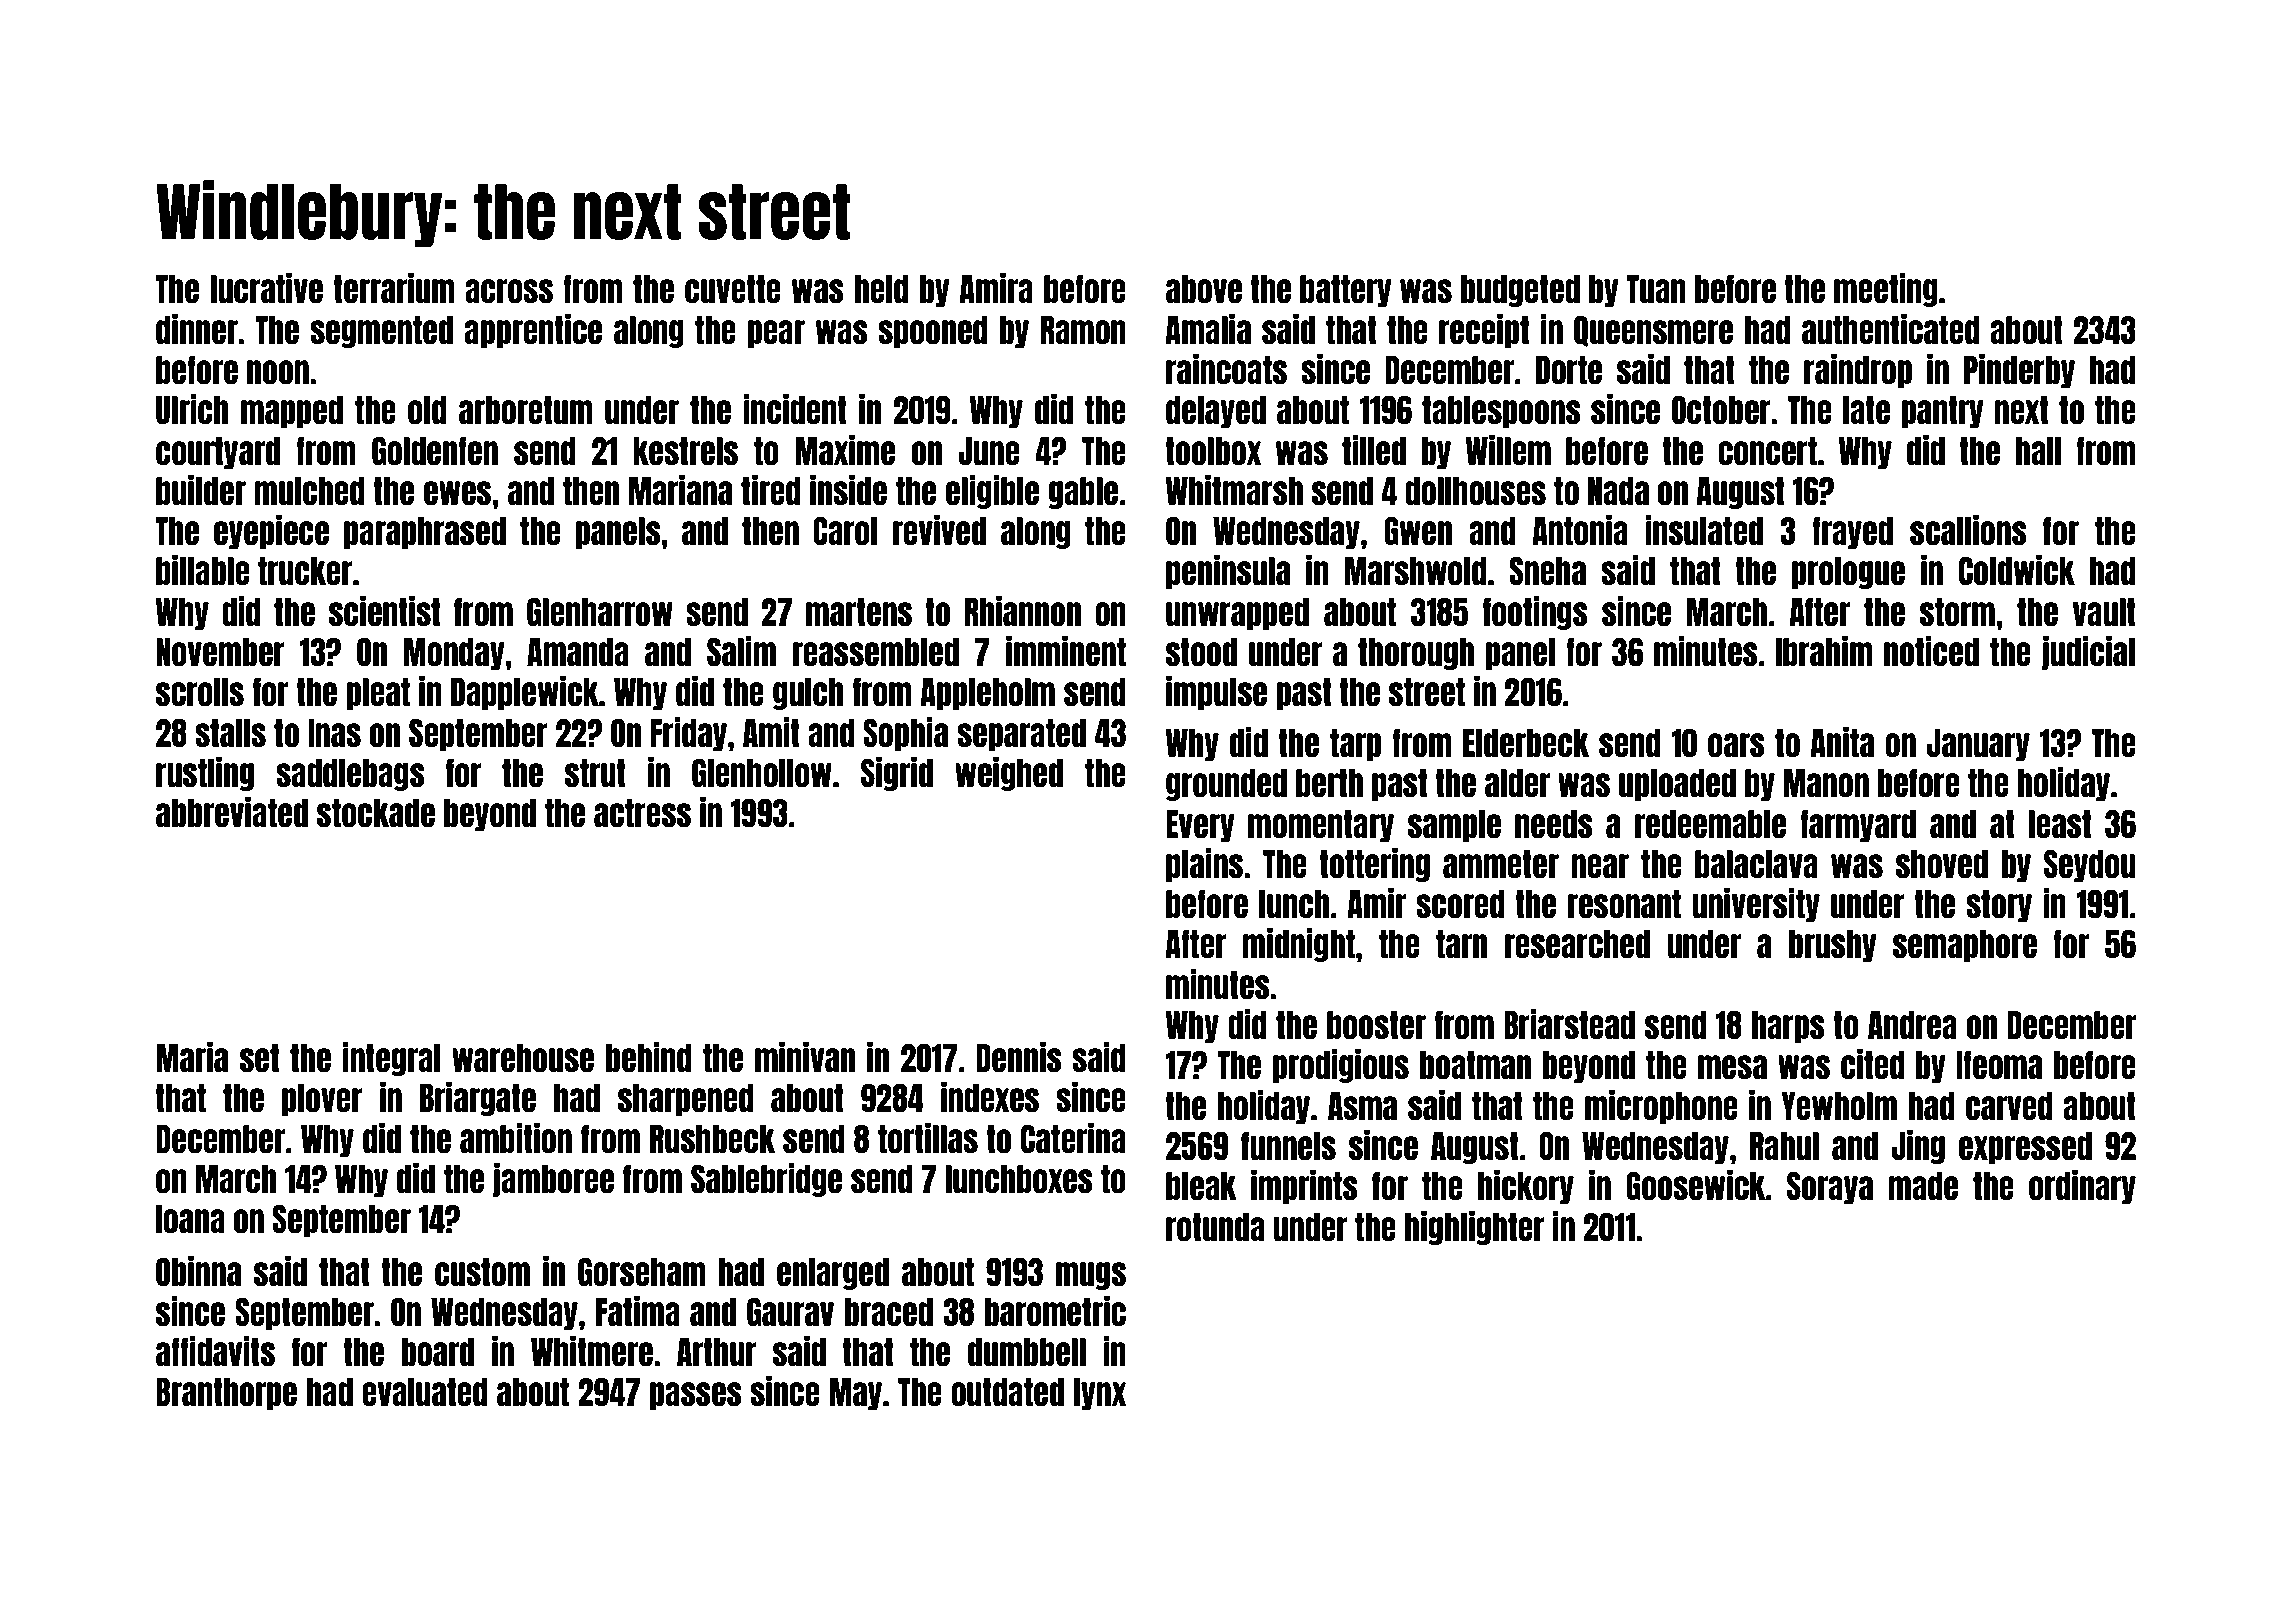 This screenshot has width=2292, height=1620. Describe the element at coordinates (553, 1180) in the screenshot. I see `jamboree` at that location.
